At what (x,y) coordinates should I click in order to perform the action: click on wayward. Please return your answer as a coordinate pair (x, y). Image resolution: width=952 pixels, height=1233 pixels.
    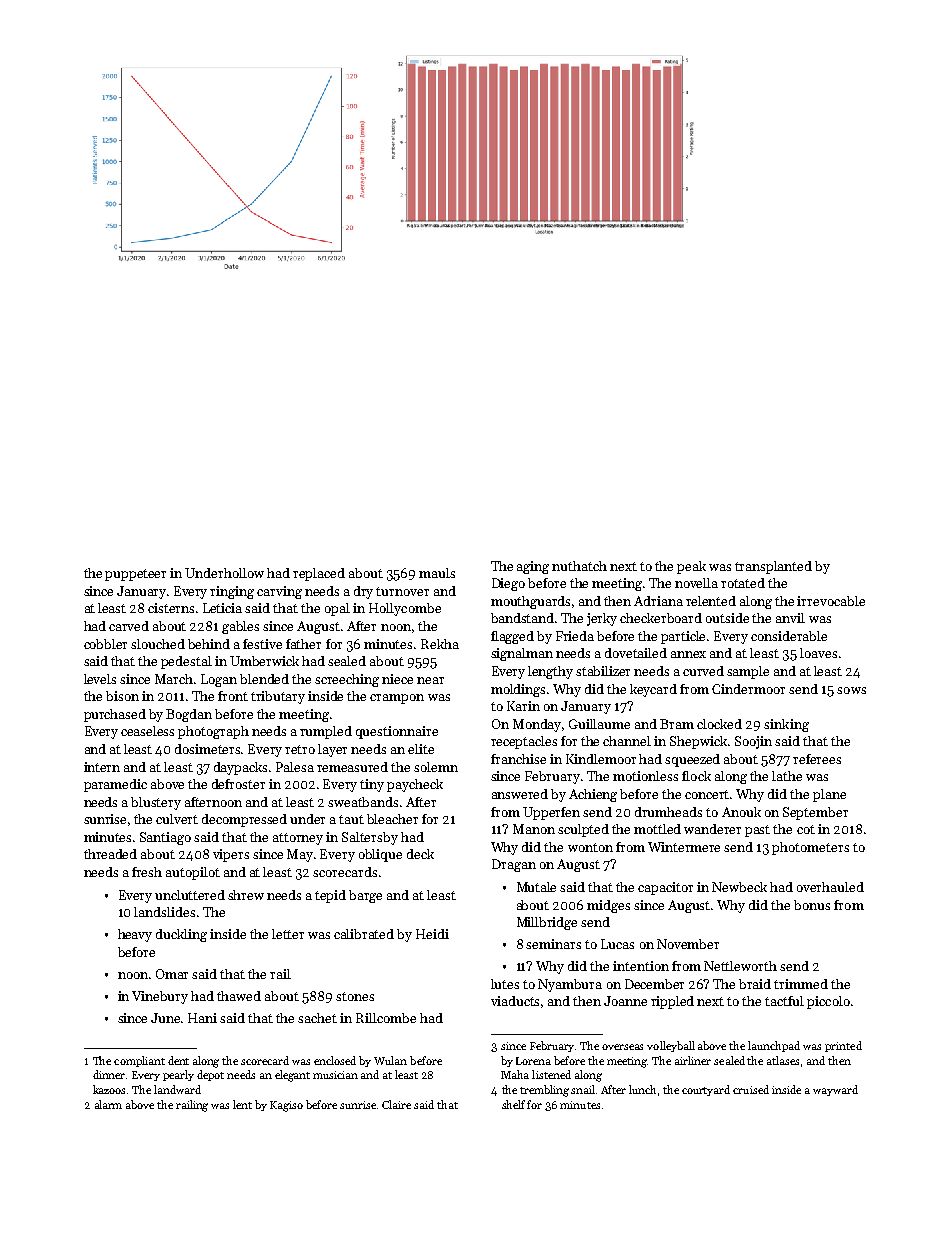
    Looking at the image, I should click on (835, 1090).
